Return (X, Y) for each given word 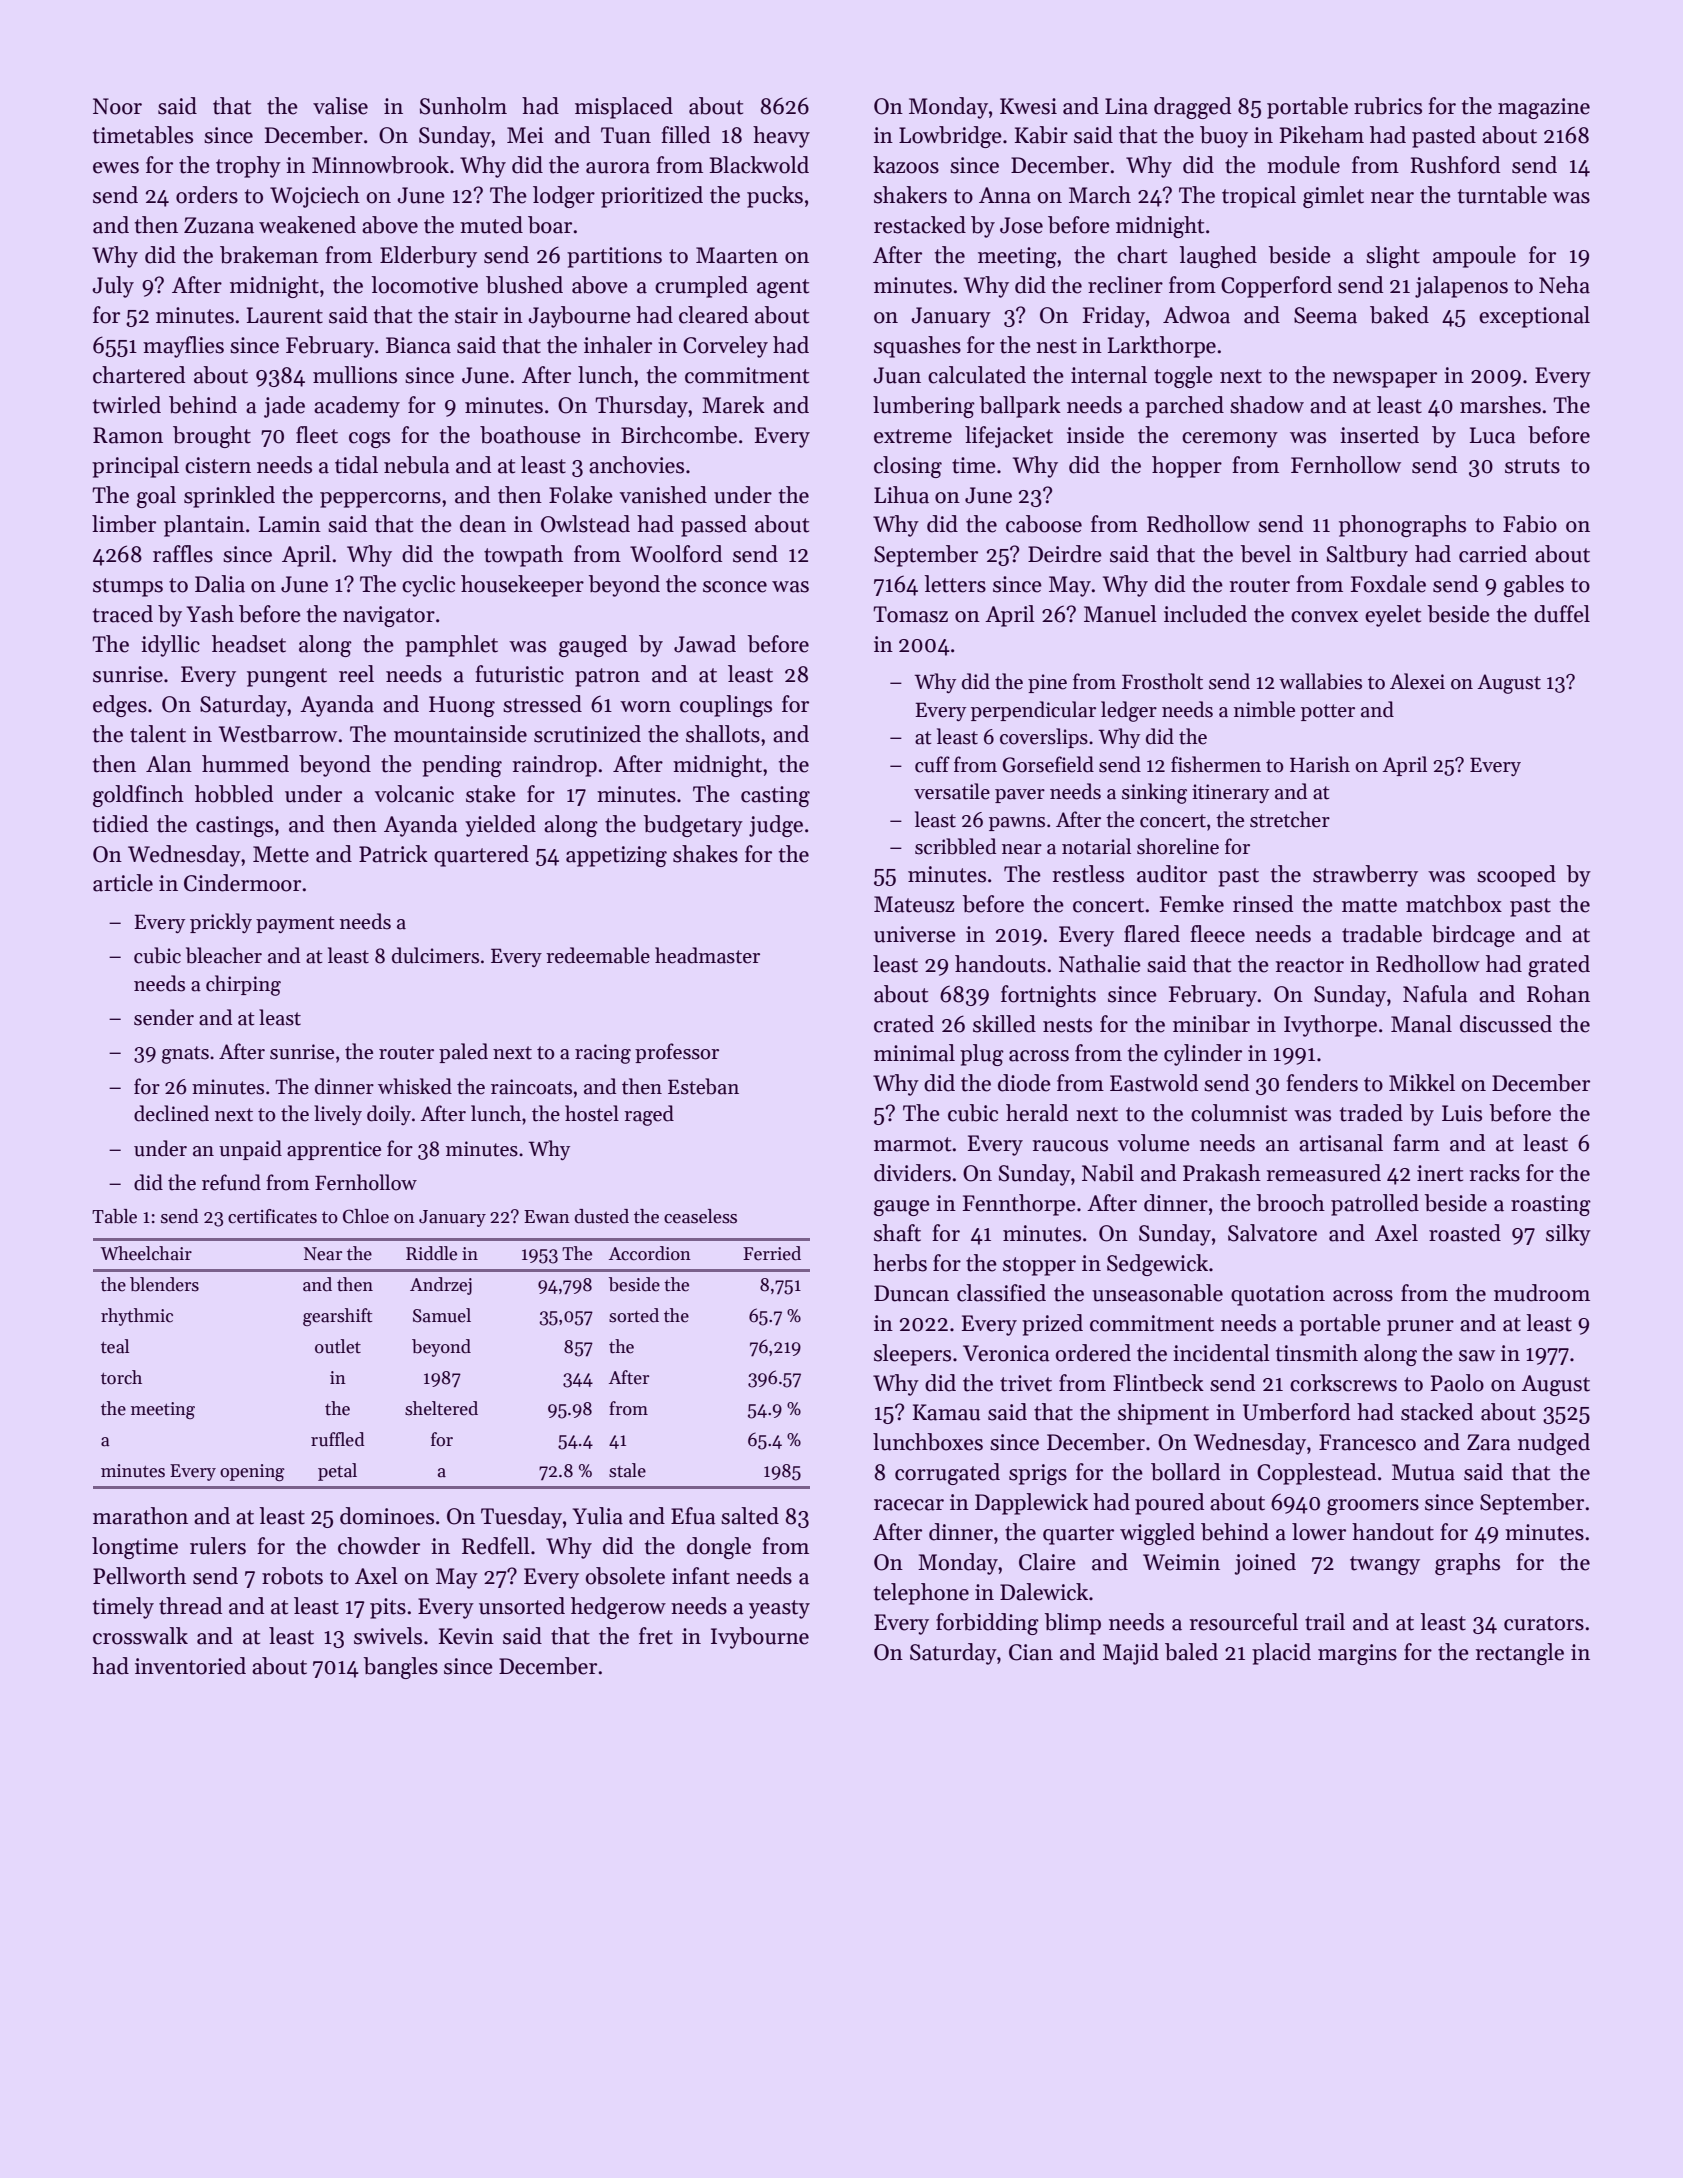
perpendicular (1033, 711)
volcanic (414, 794)
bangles (400, 1668)
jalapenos (1461, 287)
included (1205, 614)
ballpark (1020, 407)
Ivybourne (760, 1638)
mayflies (183, 347)
